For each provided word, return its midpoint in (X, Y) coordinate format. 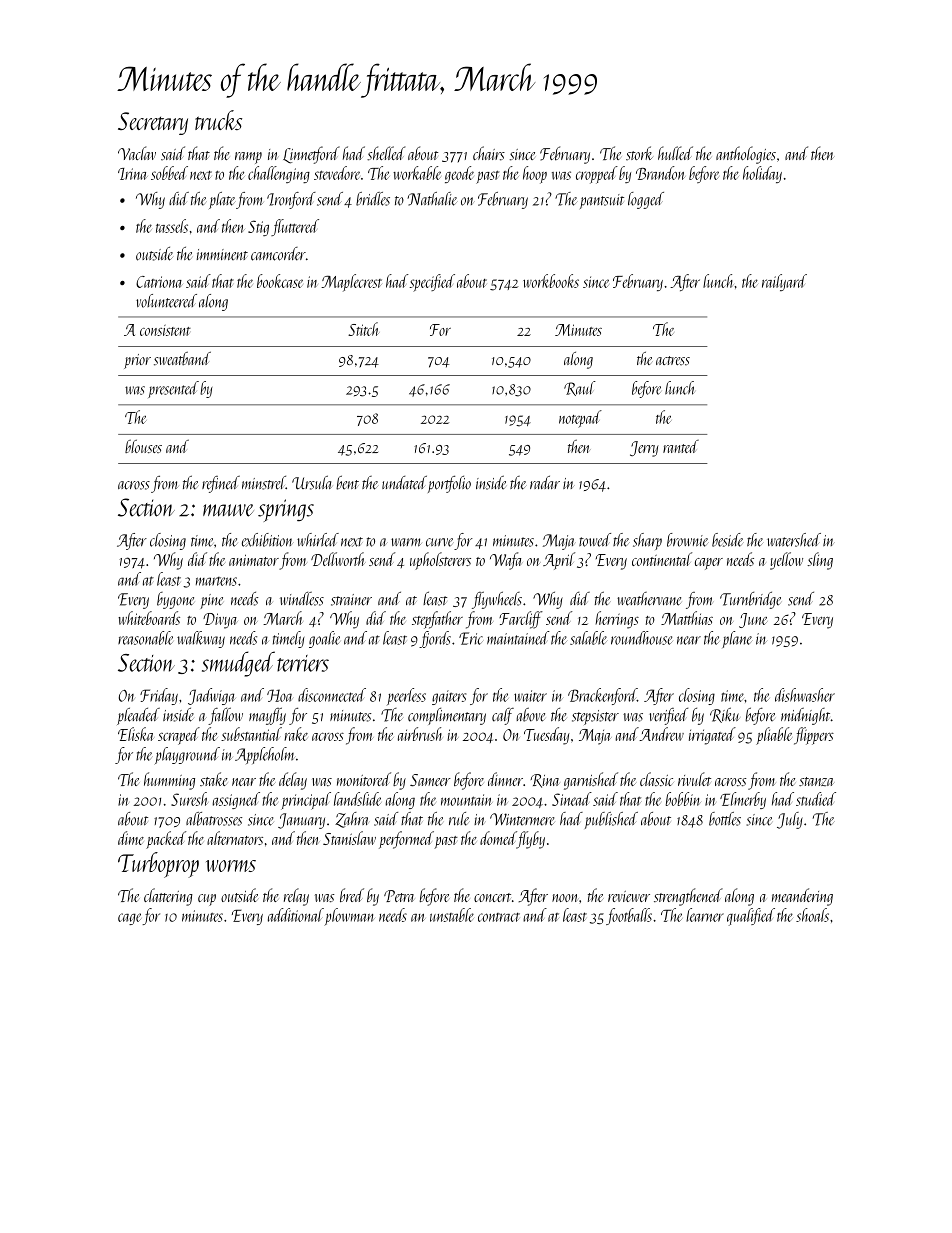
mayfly (267, 716)
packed (166, 840)
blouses (143, 446)
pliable (774, 736)
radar (545, 482)
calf (503, 716)
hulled (675, 153)
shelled (386, 153)
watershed (794, 540)
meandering (802, 897)
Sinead (572, 799)
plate (222, 200)
